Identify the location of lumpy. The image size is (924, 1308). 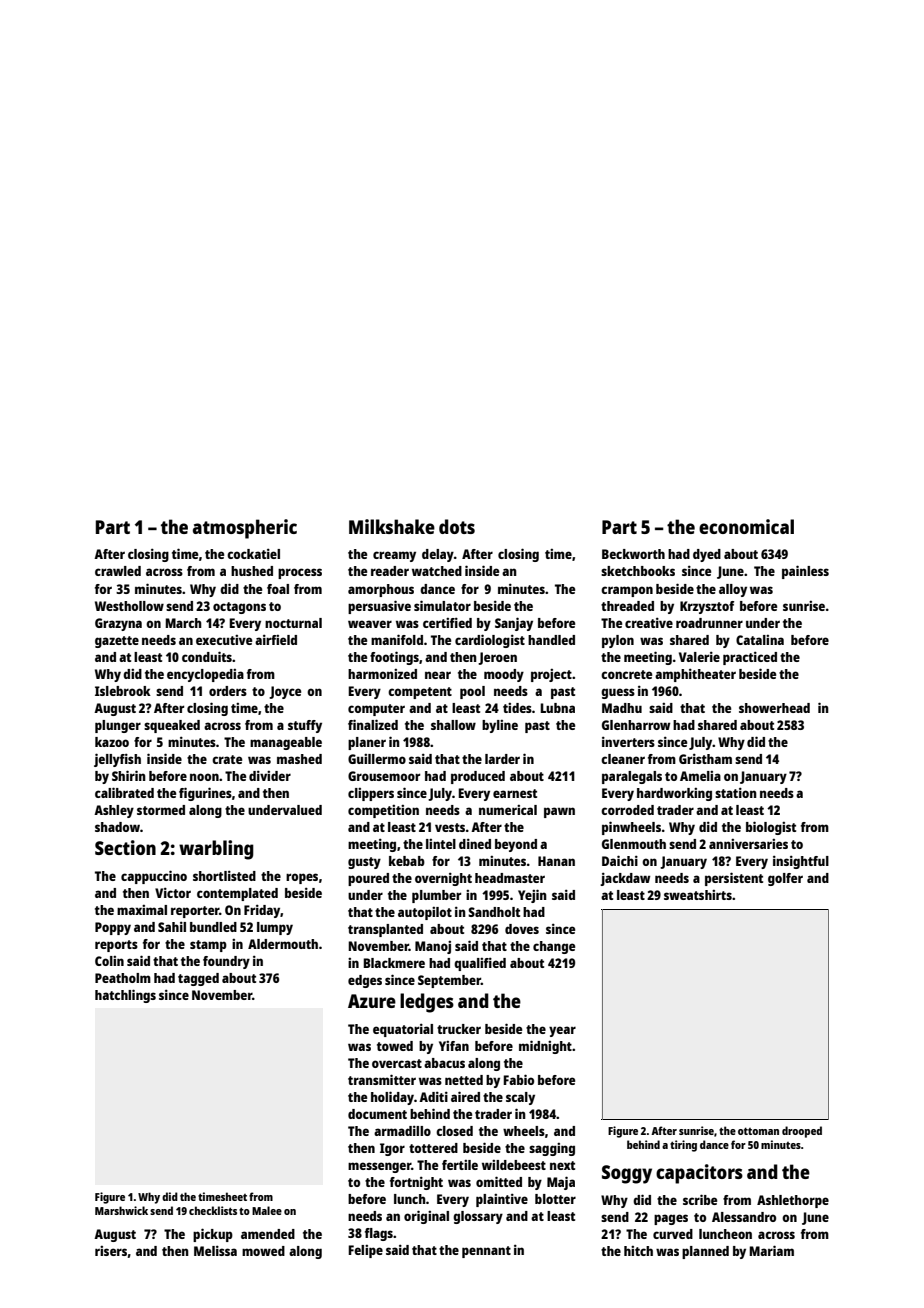
(275, 928).
